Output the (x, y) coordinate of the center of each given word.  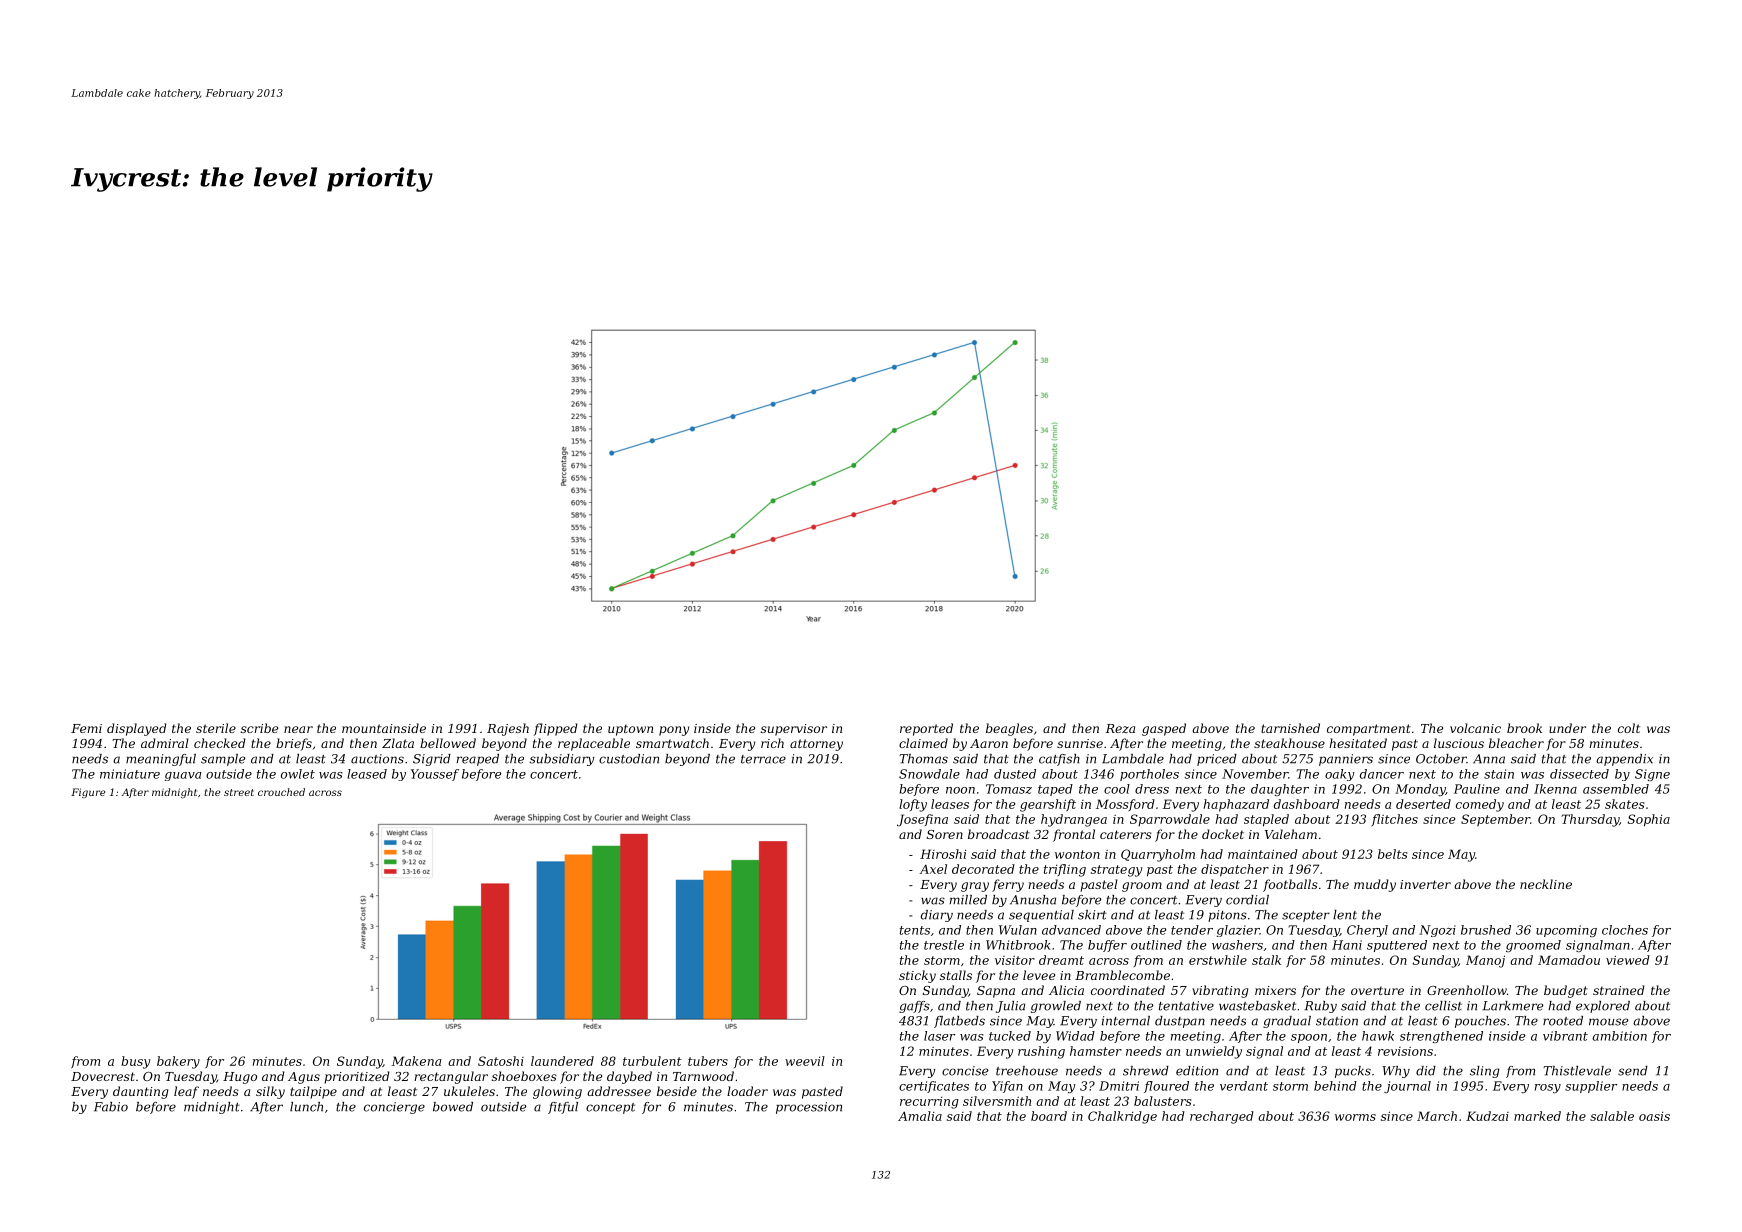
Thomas (923, 759)
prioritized (357, 1077)
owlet (298, 774)
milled (968, 900)
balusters (1163, 1101)
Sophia (1649, 820)
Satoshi (501, 1061)
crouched (281, 792)
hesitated (1358, 743)
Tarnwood (703, 1076)
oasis (1654, 1116)
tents (915, 930)
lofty (913, 805)
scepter (1306, 916)
